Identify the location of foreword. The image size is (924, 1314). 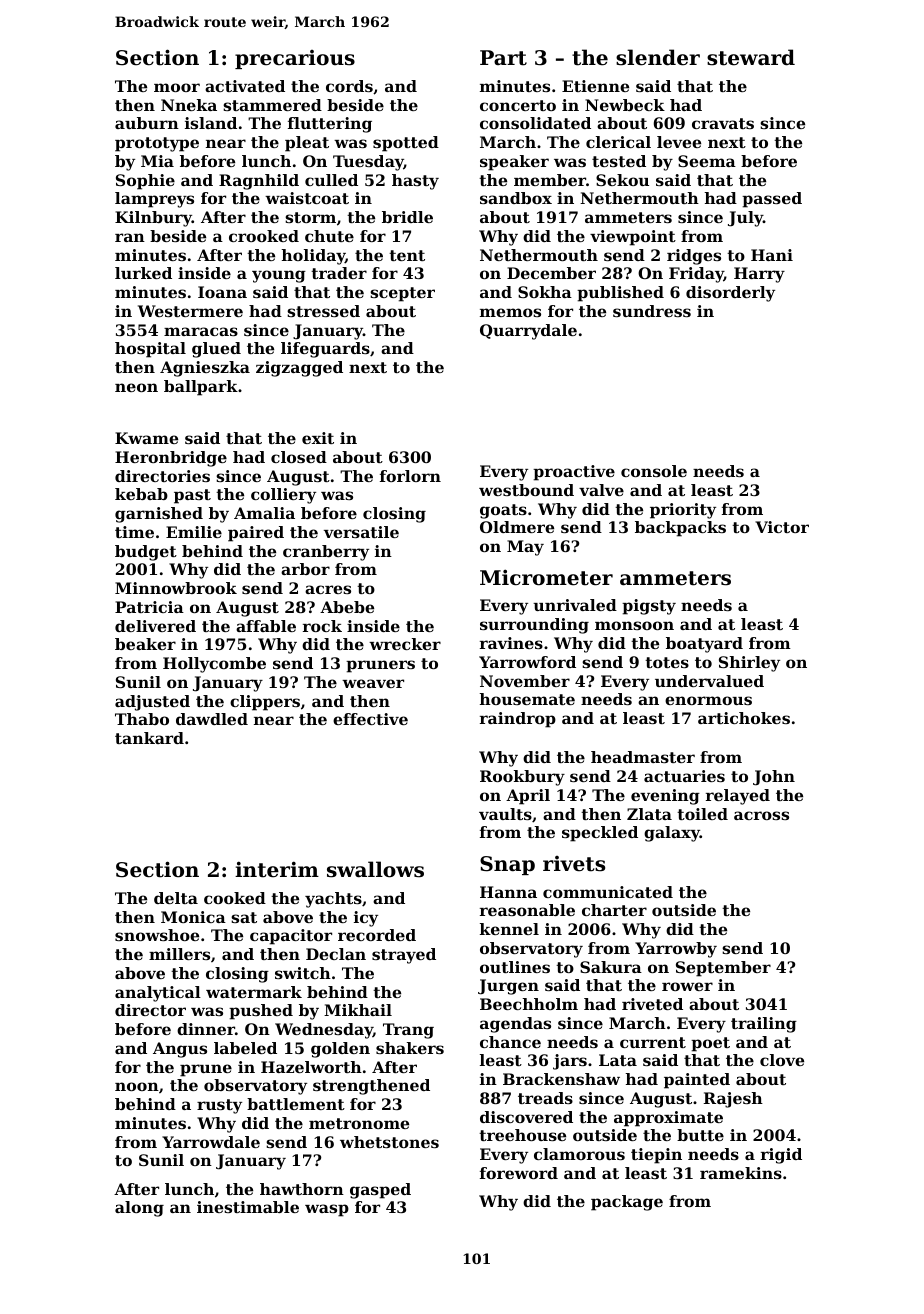
(519, 1173).
